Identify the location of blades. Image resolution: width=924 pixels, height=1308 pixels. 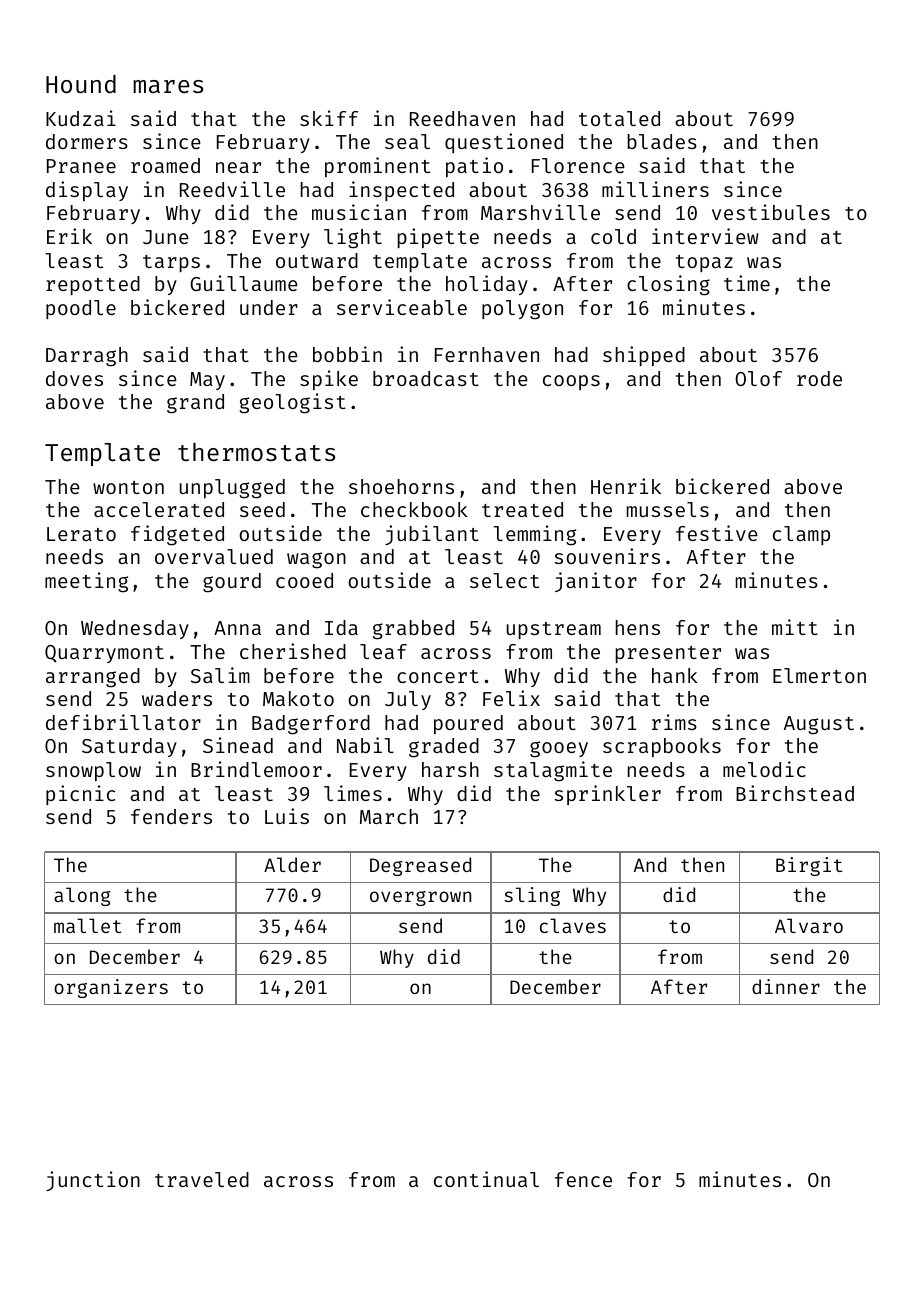
(662, 141).
